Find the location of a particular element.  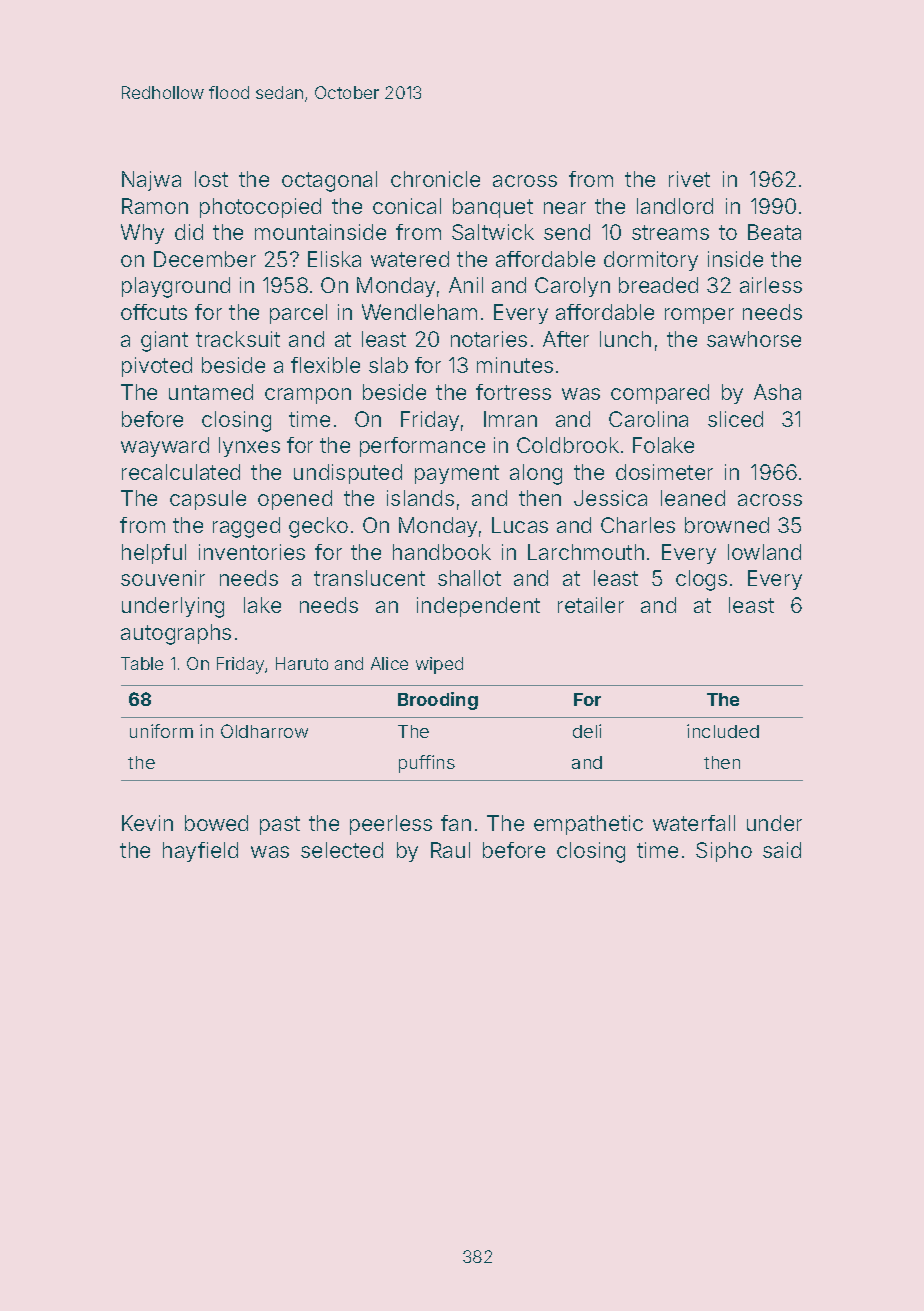

Raul is located at coordinates (450, 850).
